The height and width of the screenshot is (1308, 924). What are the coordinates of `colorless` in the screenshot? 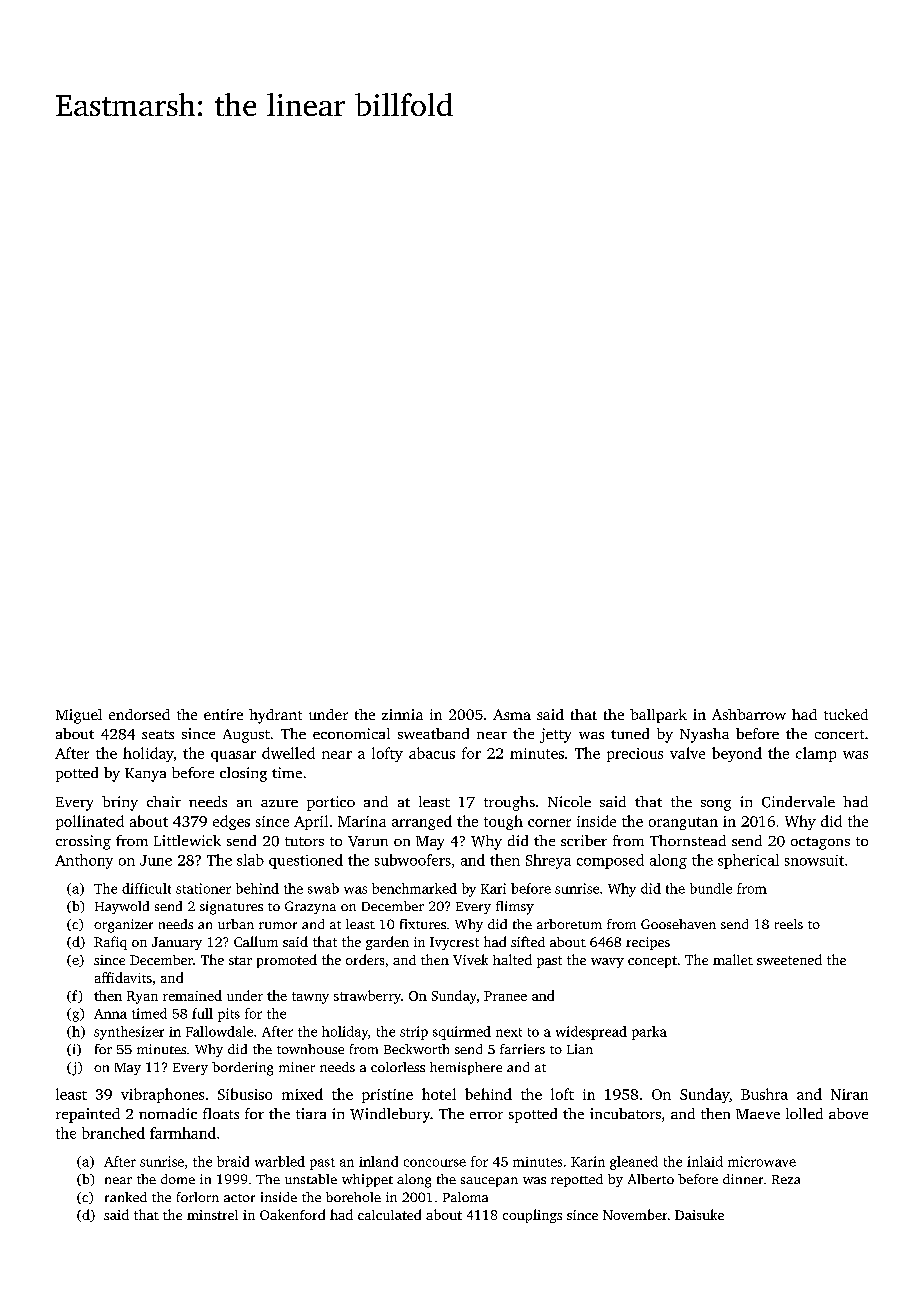 It's located at (398, 1067).
